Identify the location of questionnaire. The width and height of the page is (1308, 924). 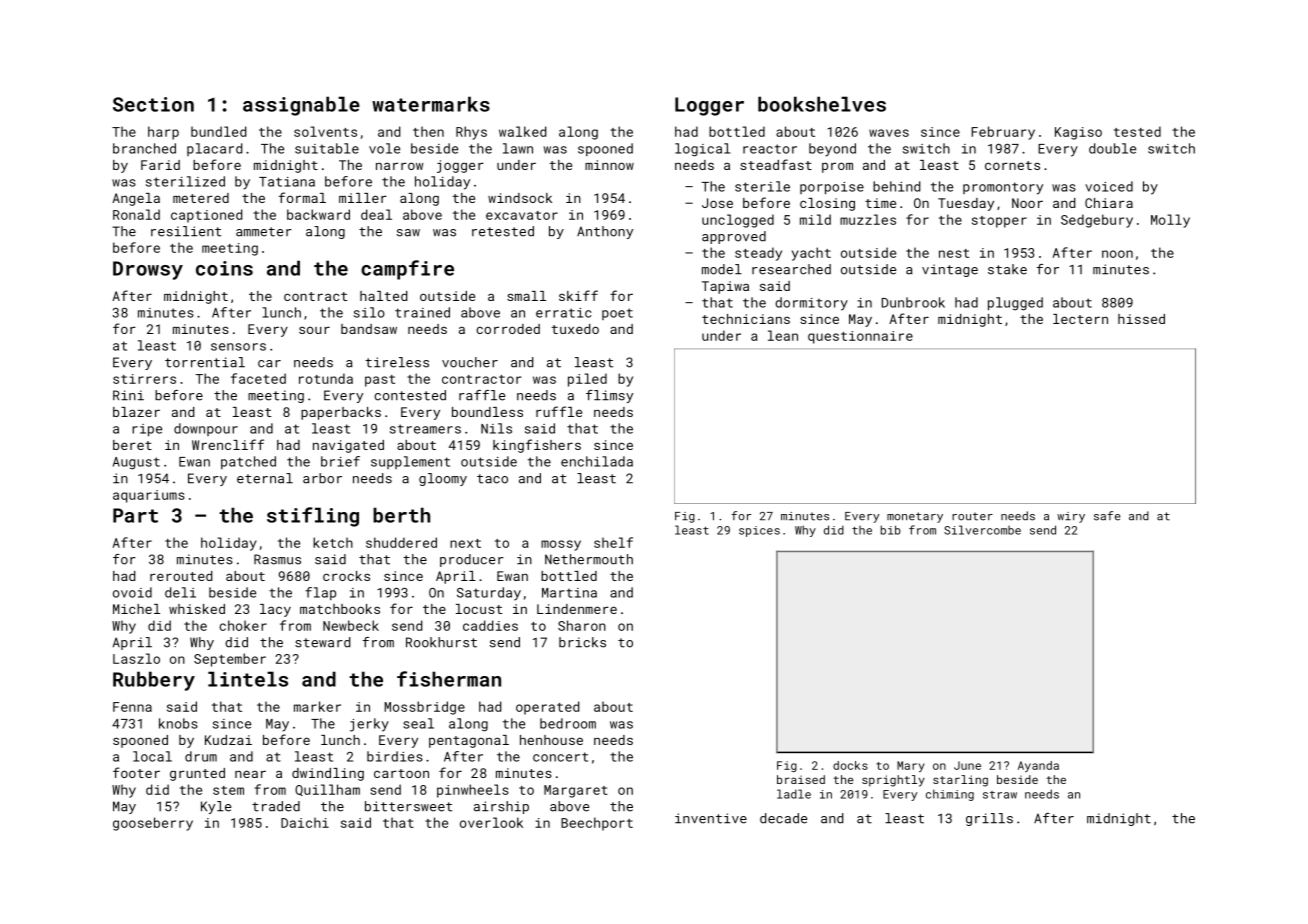
(860, 337).
